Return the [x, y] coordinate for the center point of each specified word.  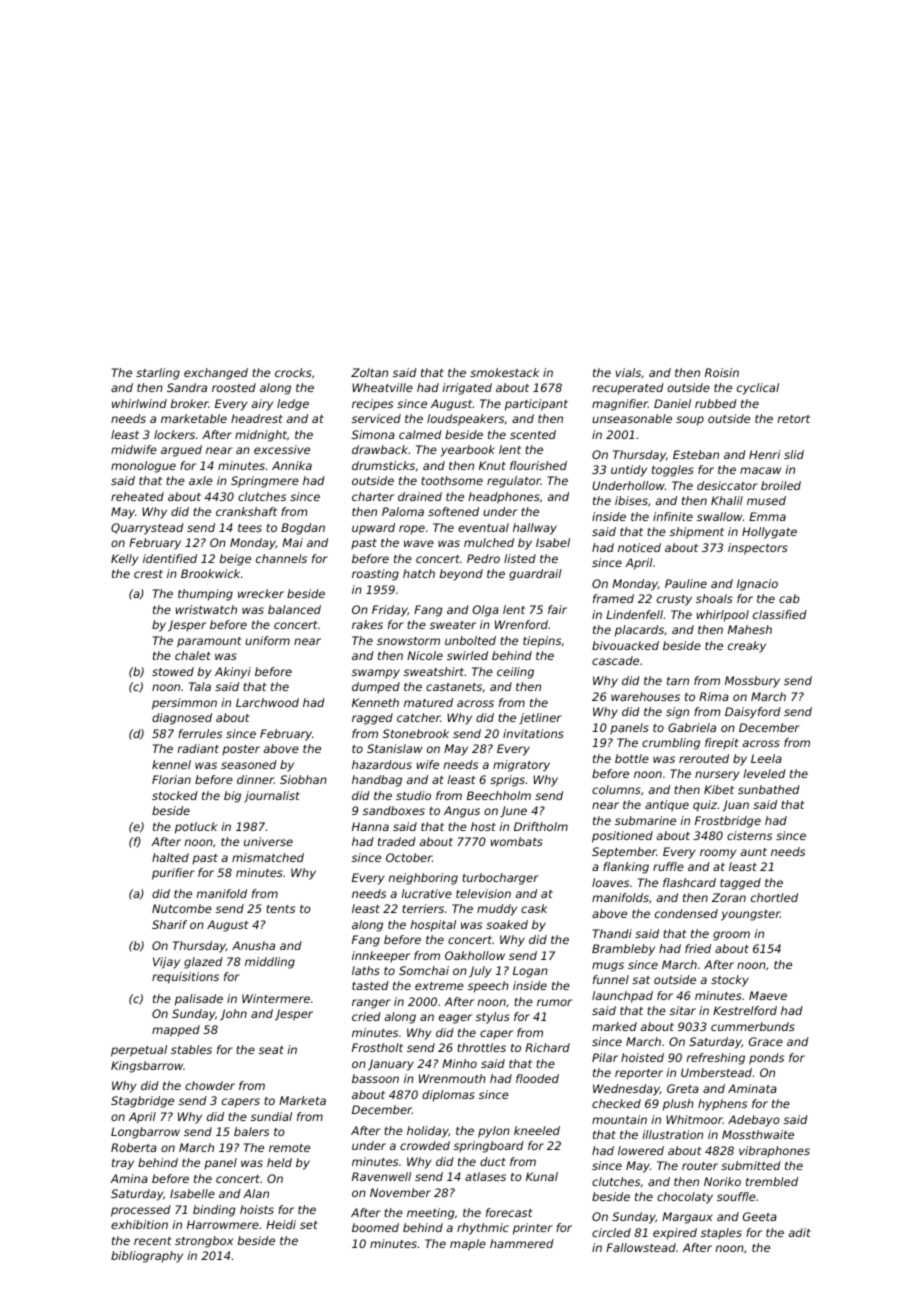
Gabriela [692, 727]
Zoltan [369, 372]
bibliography [147, 1257]
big [232, 797]
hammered [522, 1243]
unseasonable [632, 418]
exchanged [216, 374]
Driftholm [541, 826]
